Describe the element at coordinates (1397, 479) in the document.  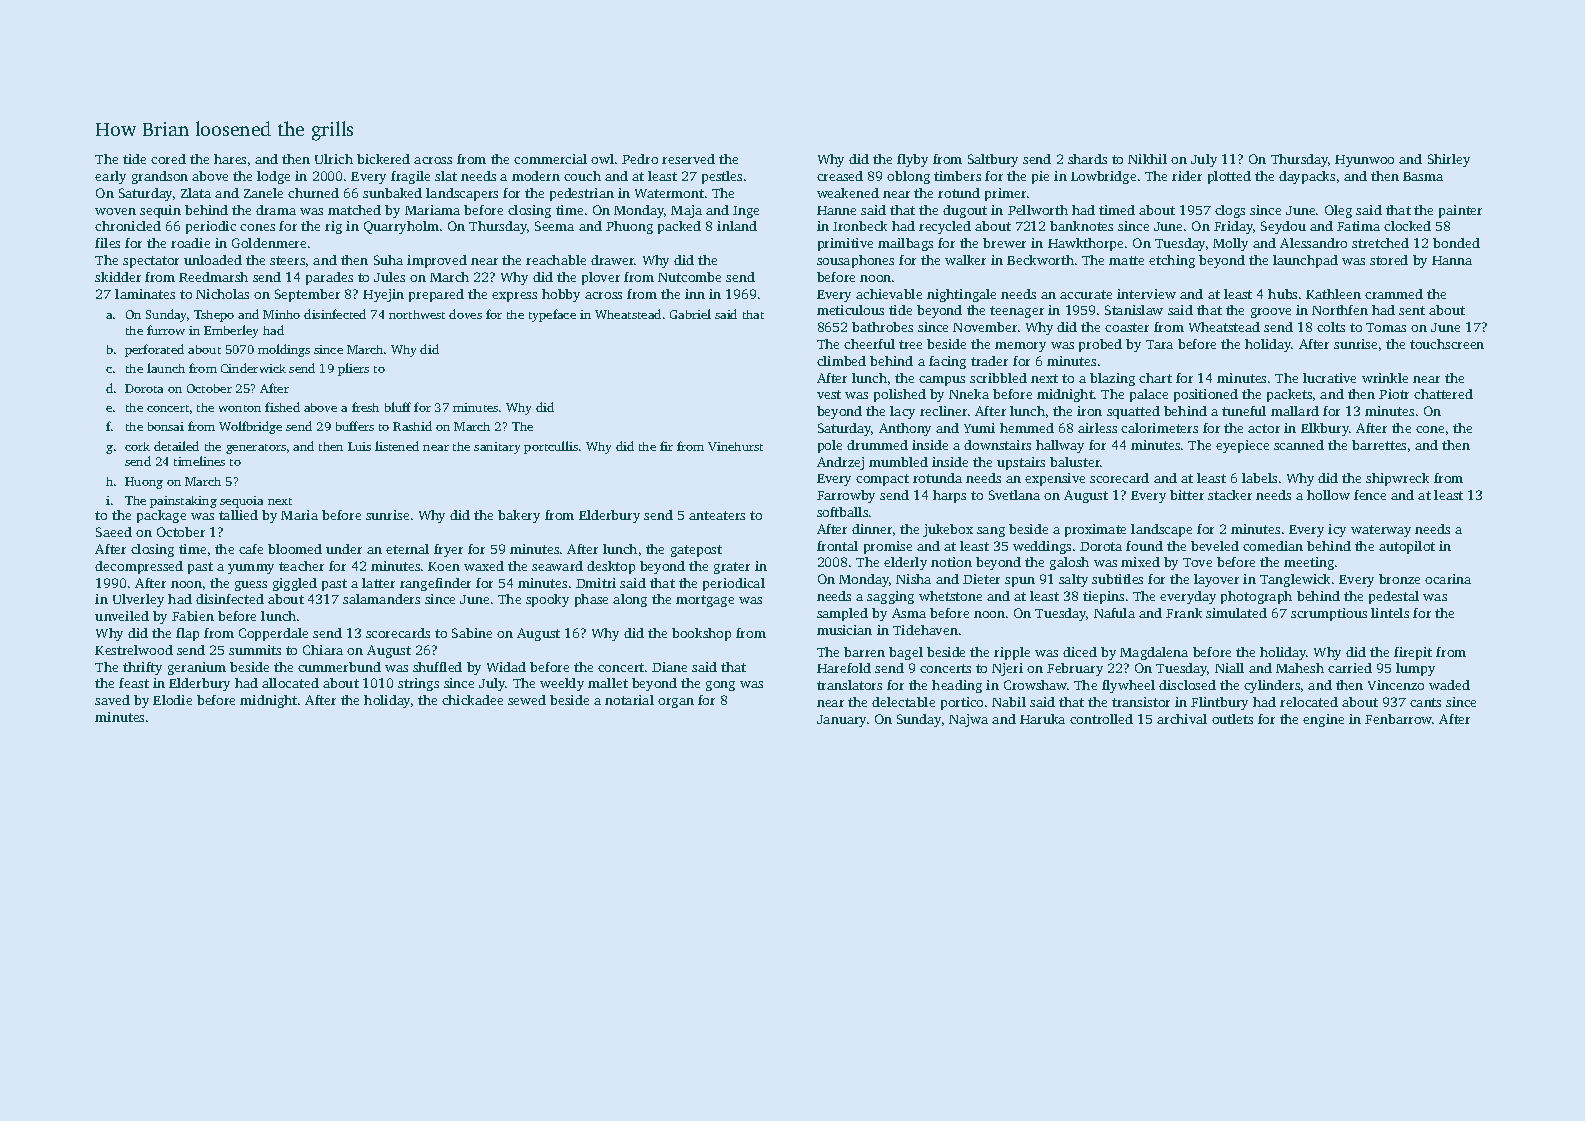
I see `shipwreck` at that location.
